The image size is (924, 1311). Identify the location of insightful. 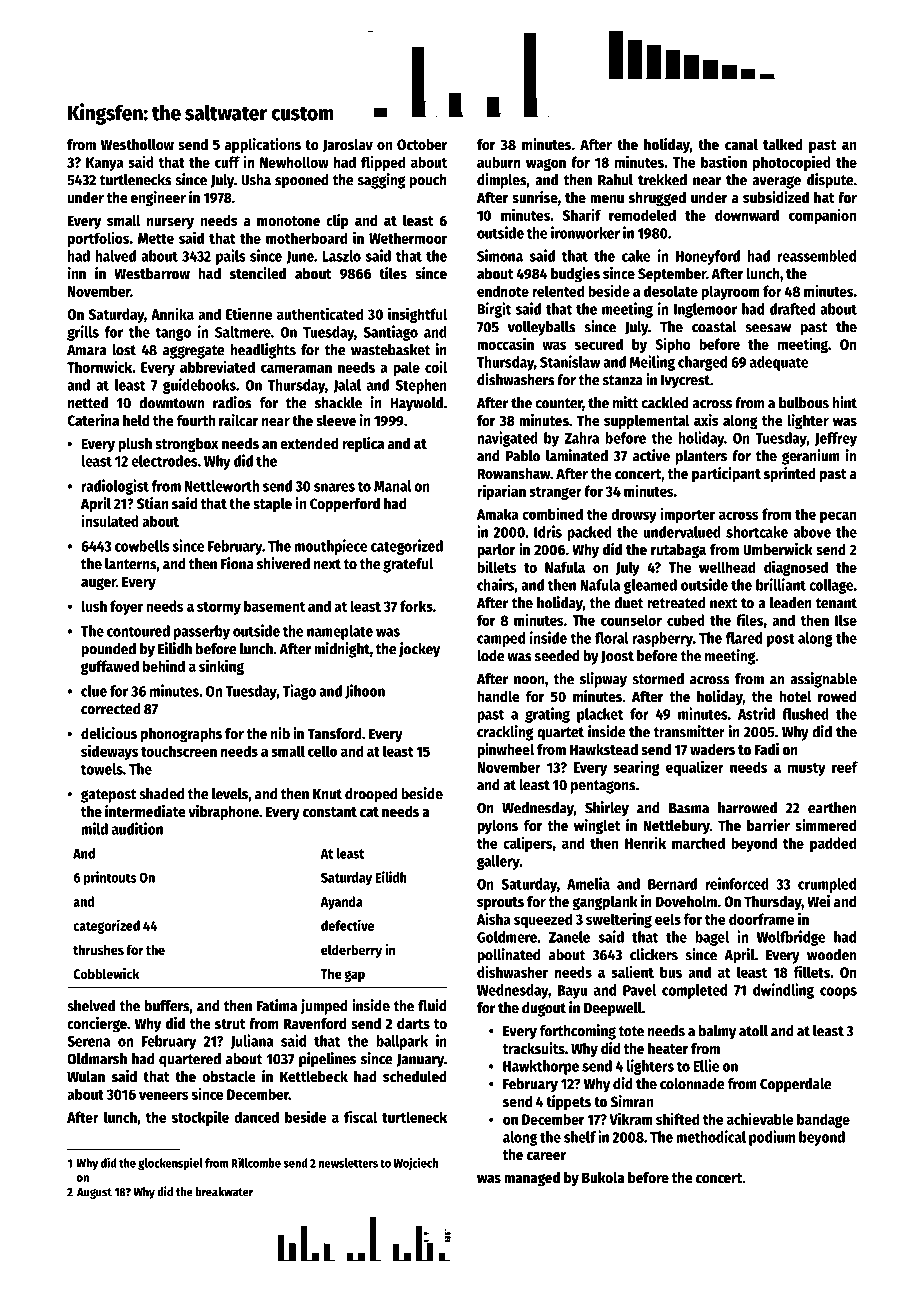
(417, 315).
